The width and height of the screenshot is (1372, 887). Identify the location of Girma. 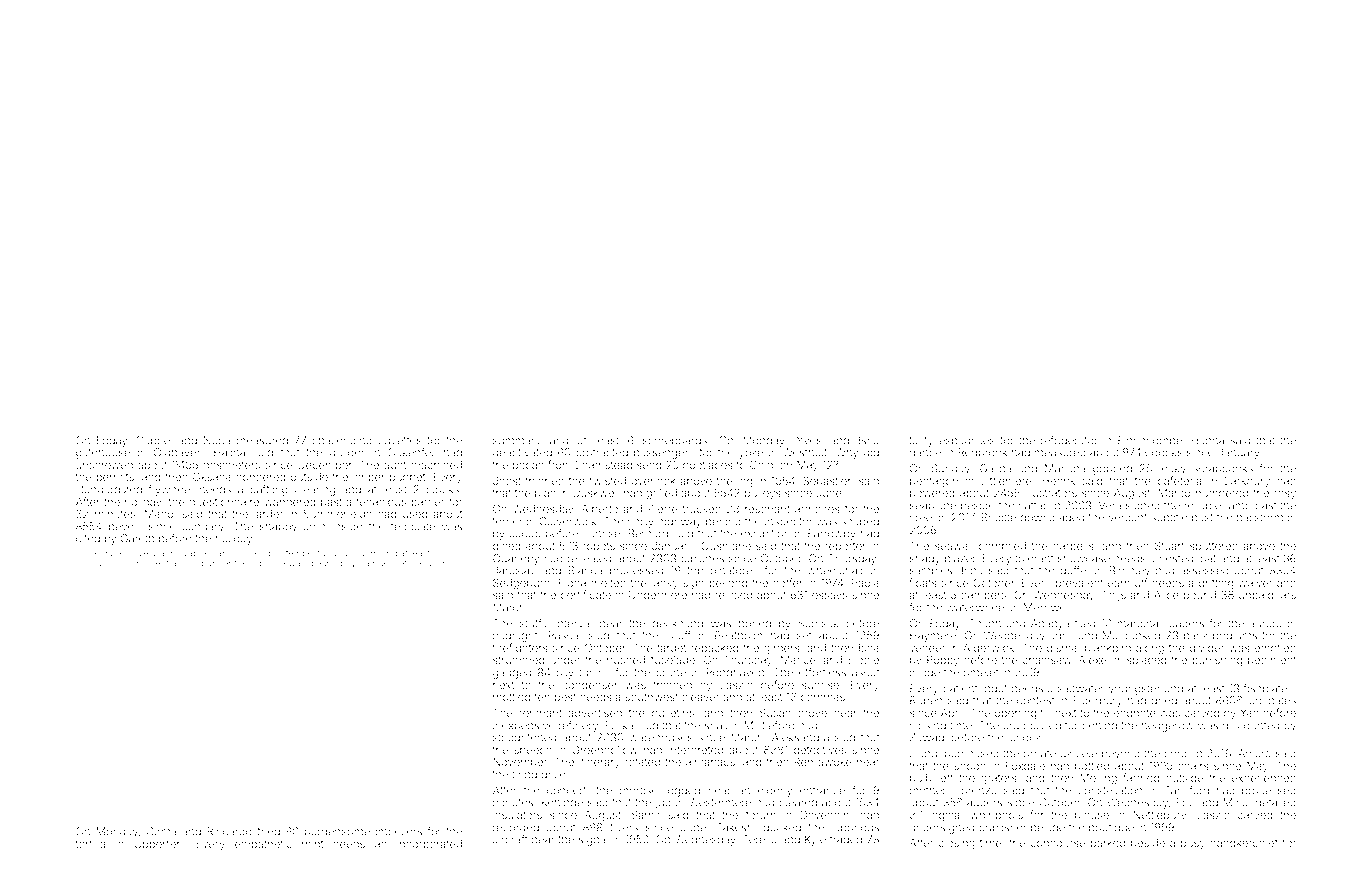
(161, 831).
